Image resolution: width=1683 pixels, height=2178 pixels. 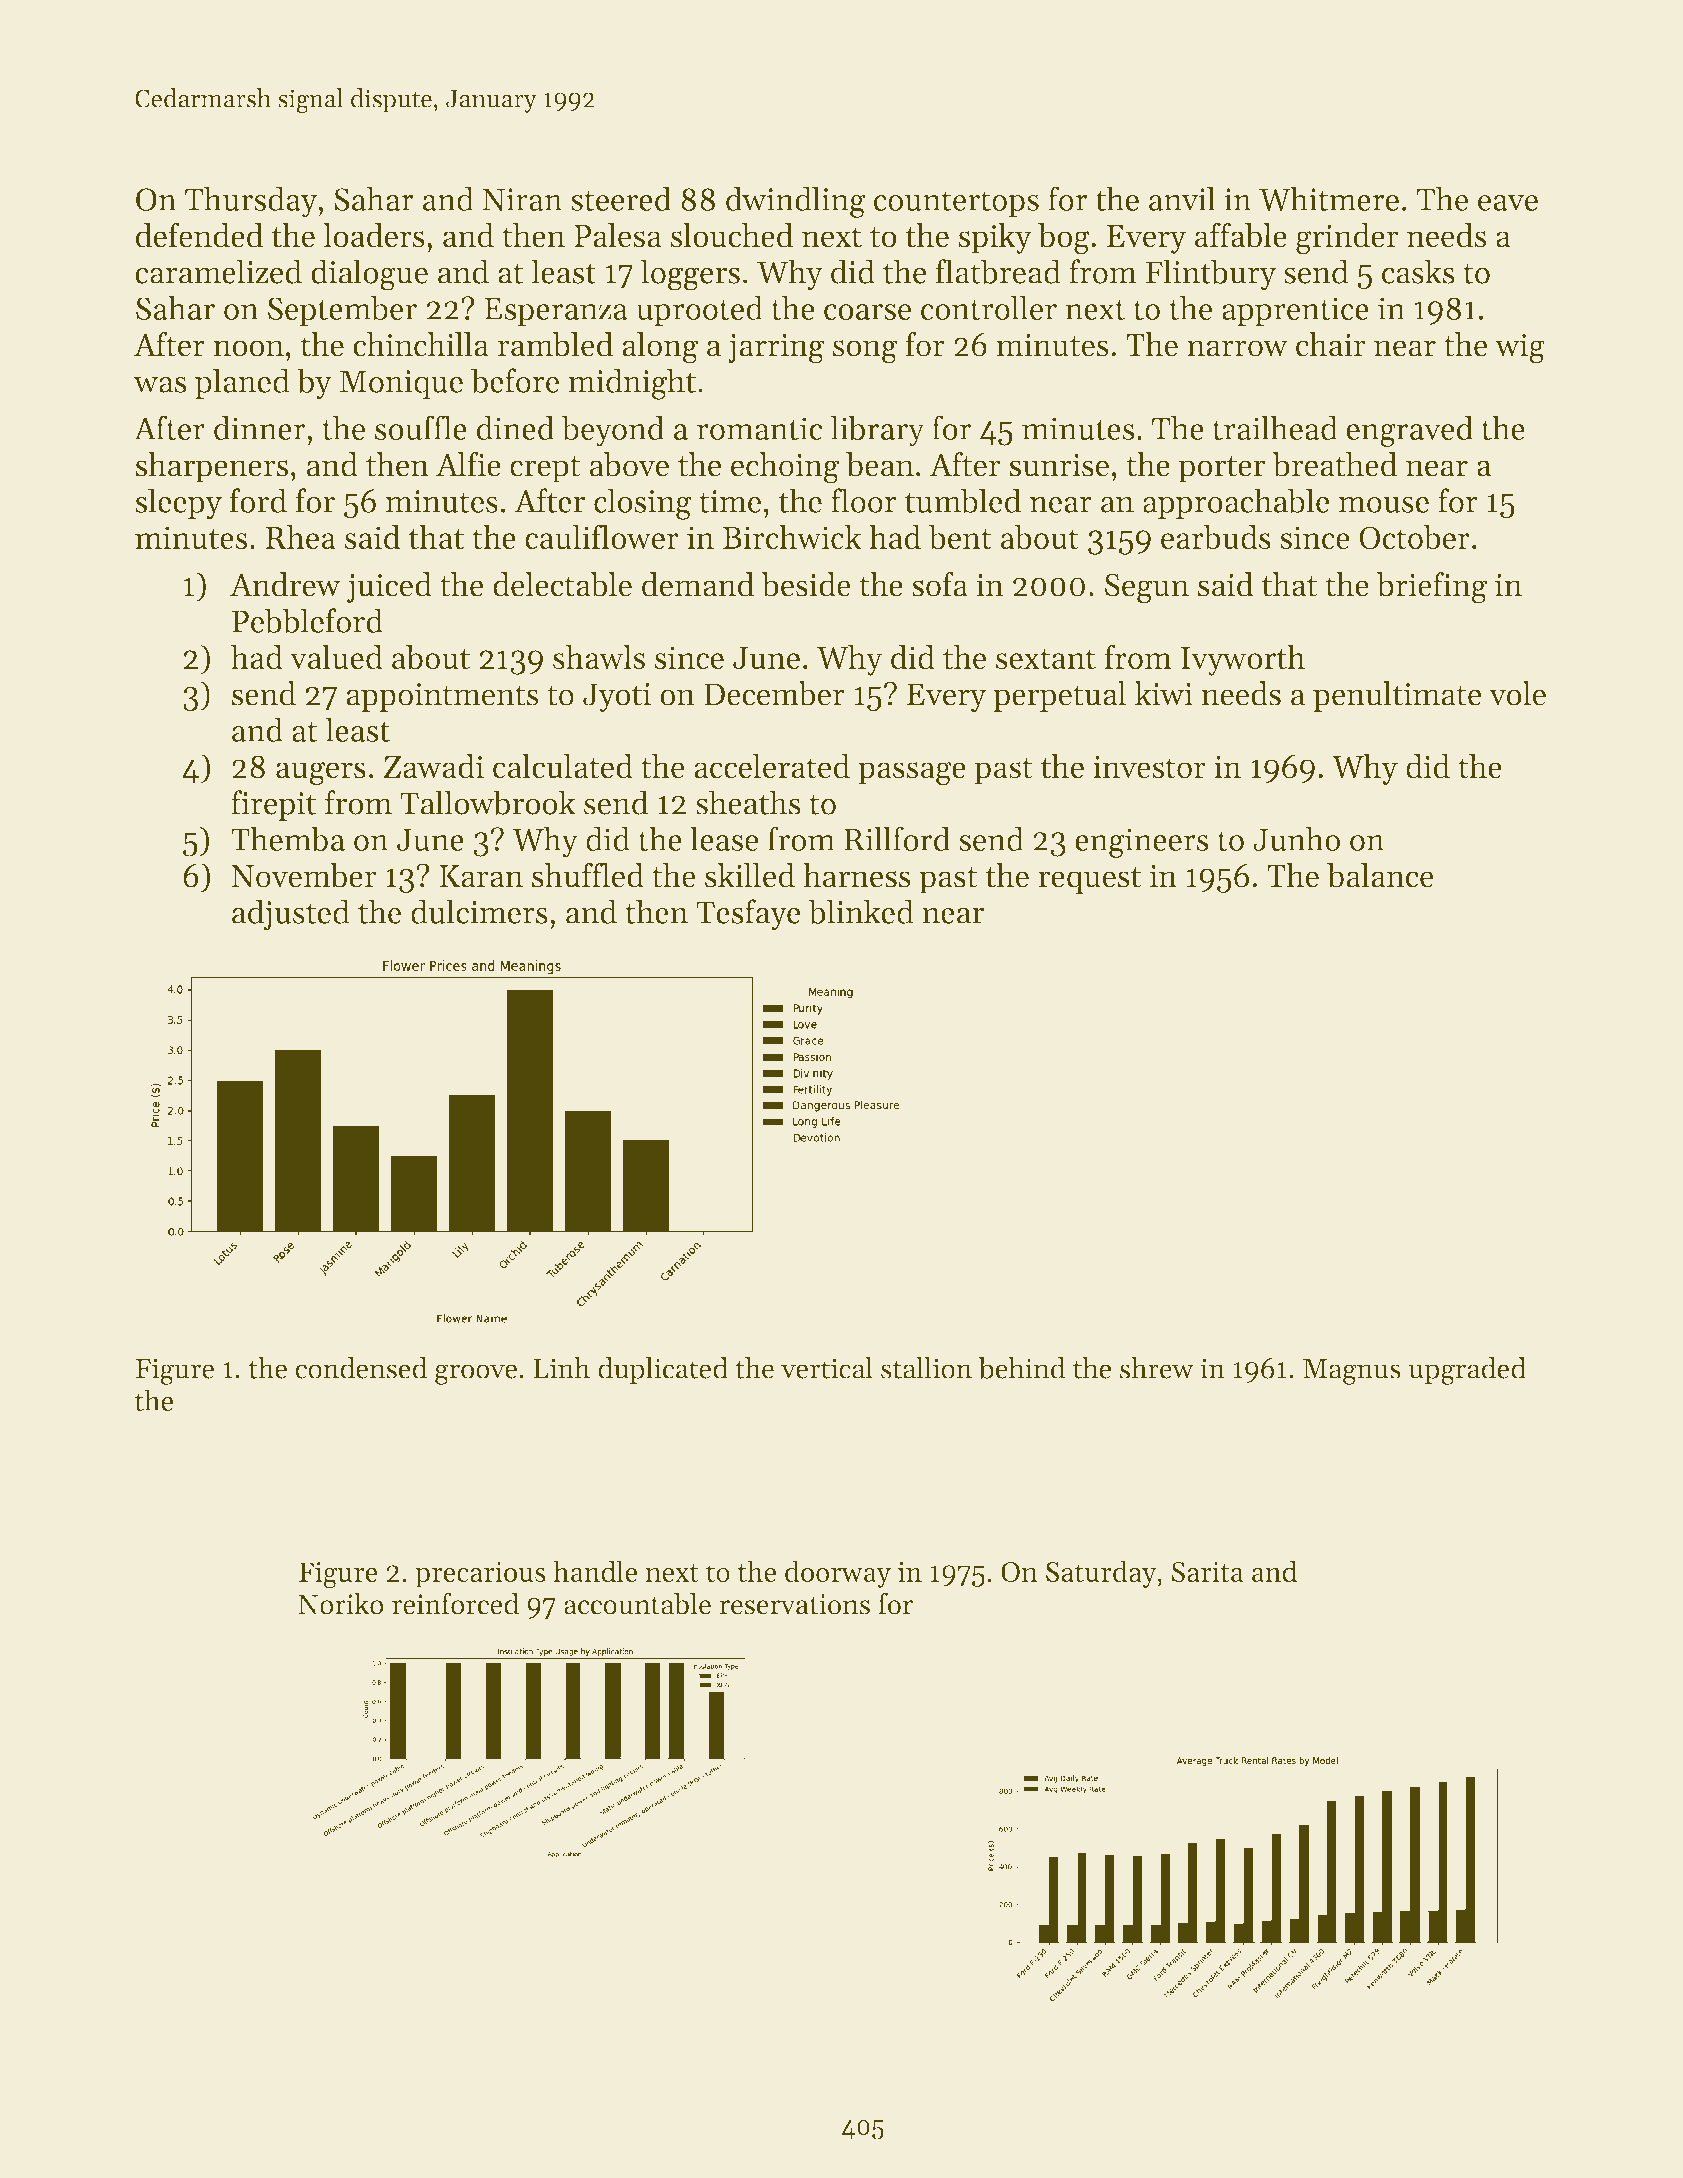 I want to click on Whitmere, so click(x=1329, y=198).
